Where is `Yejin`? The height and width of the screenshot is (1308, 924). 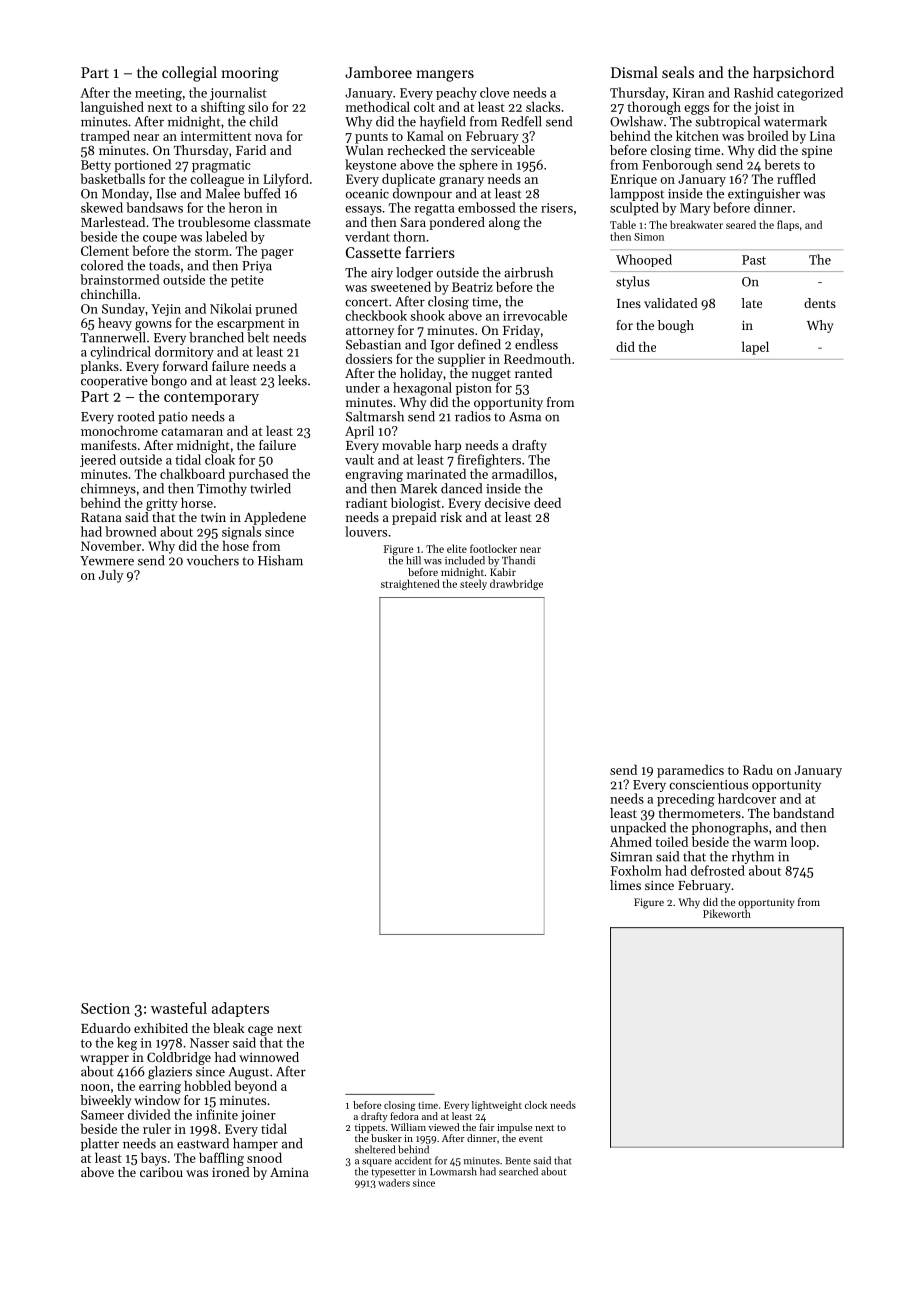
Yejin is located at coordinates (166, 310).
